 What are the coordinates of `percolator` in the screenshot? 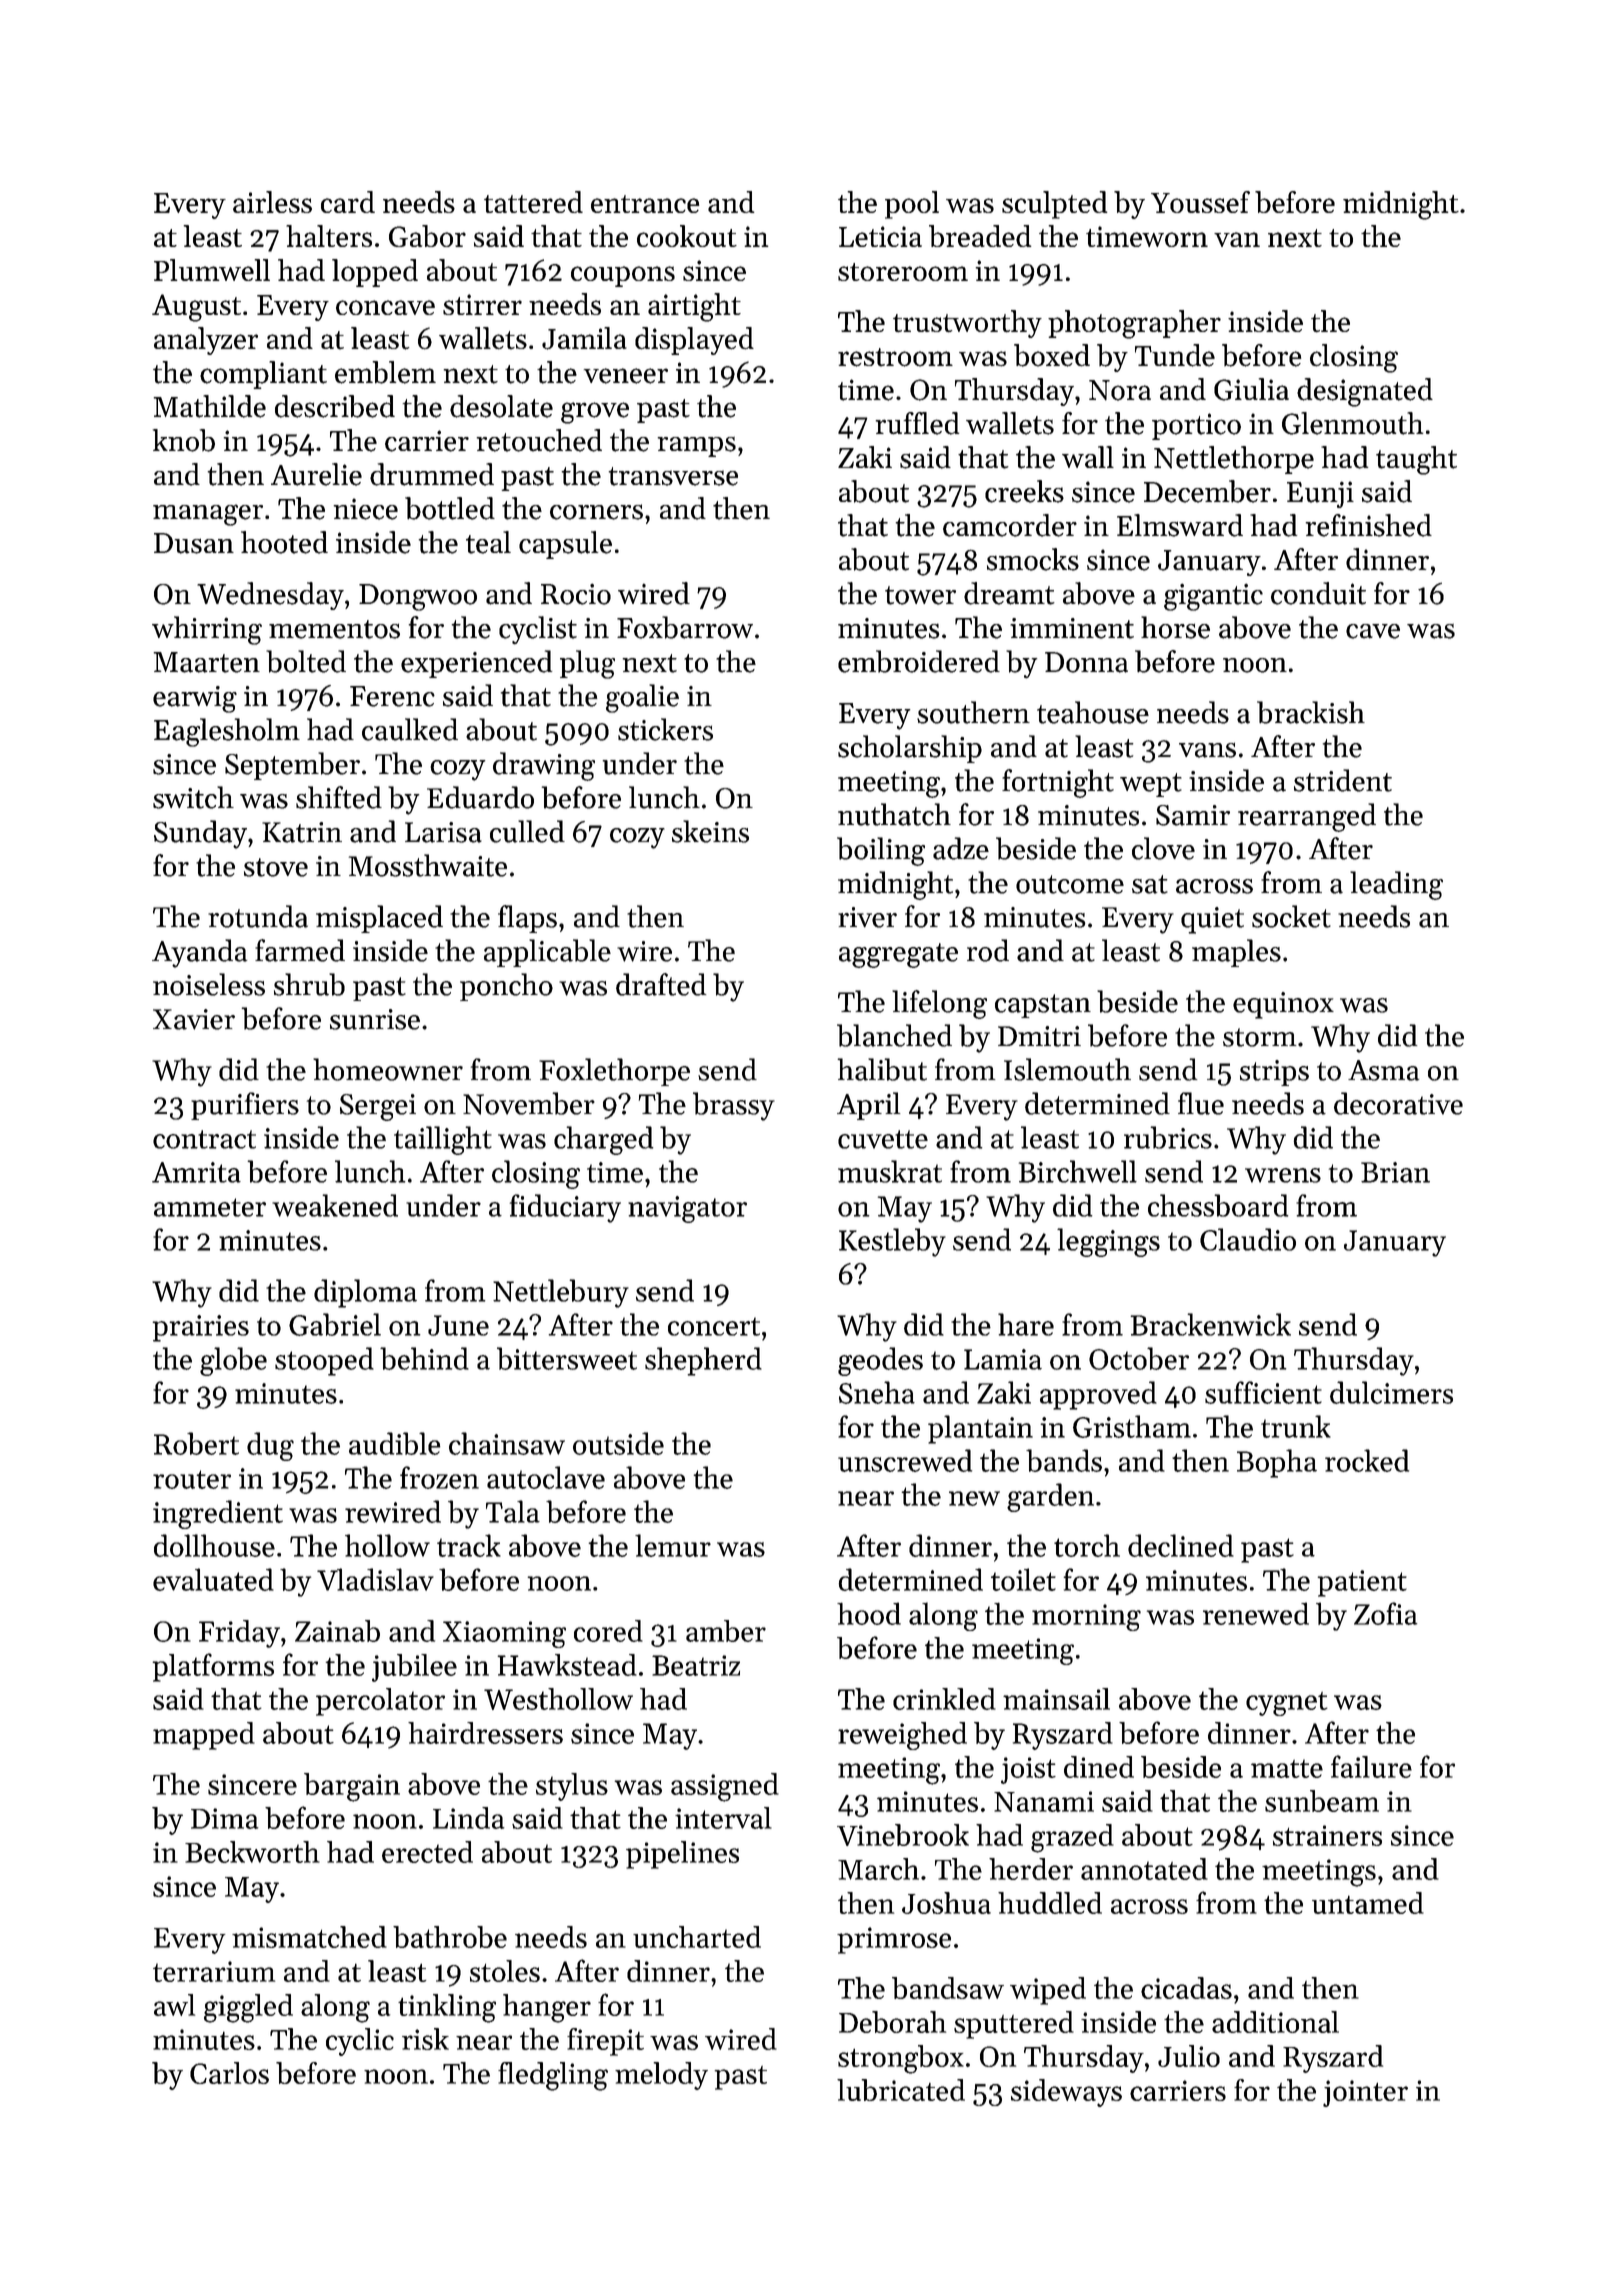 It's located at (380, 1702).
